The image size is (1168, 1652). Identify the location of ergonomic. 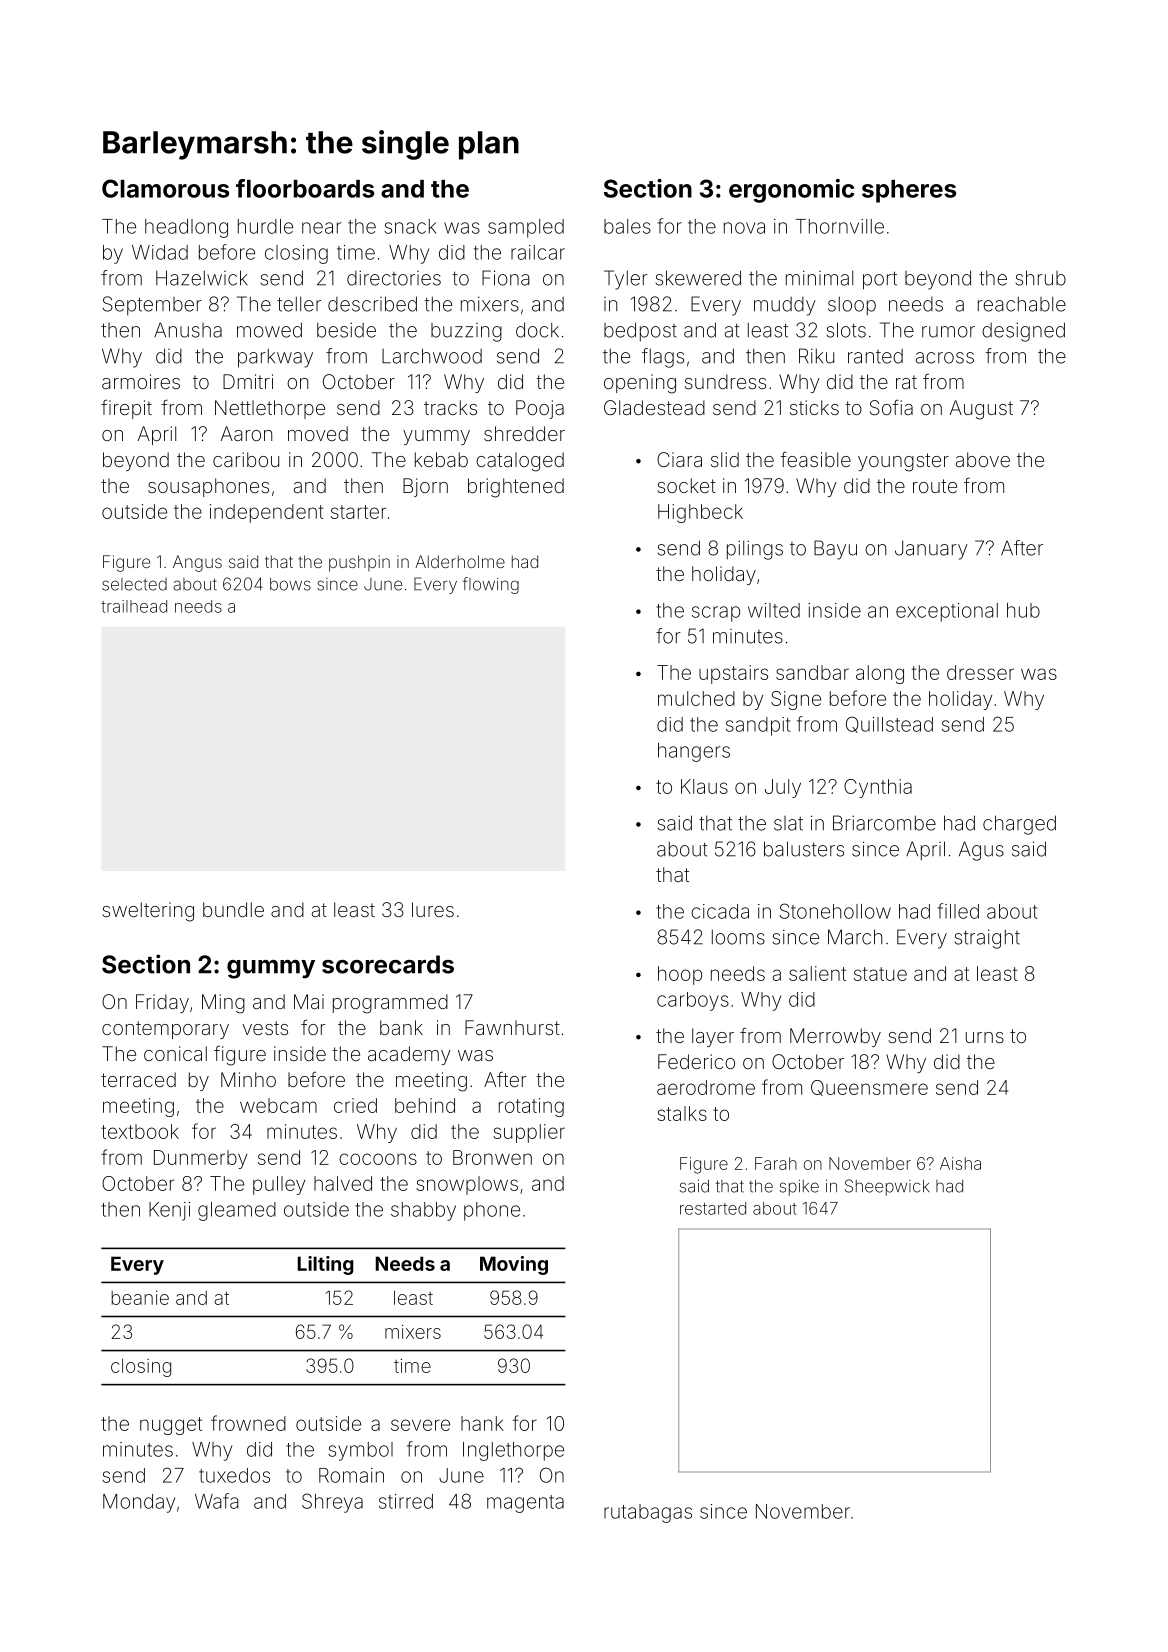
(791, 191).
